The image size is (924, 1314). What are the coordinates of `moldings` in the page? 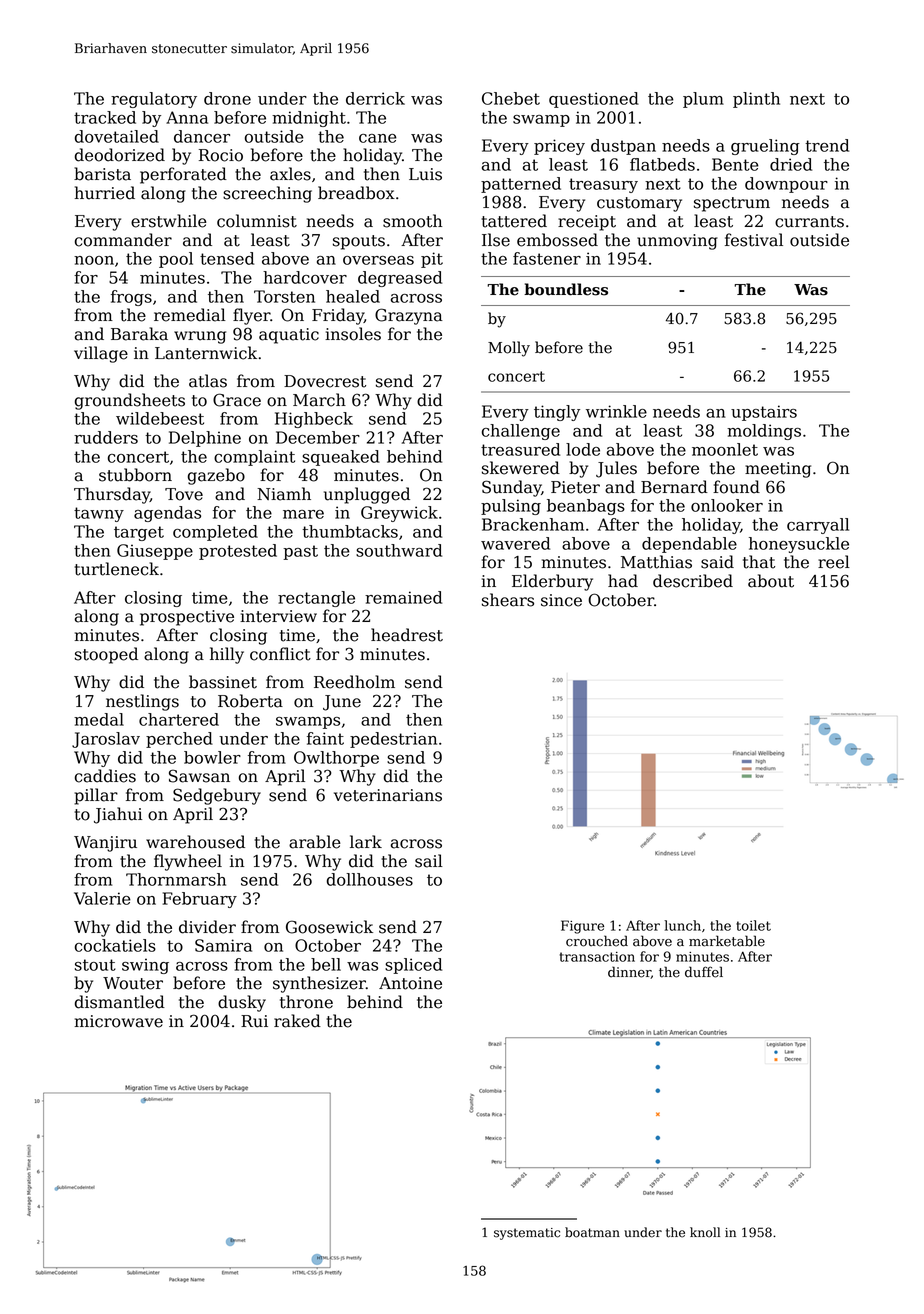 It's located at (764, 432).
